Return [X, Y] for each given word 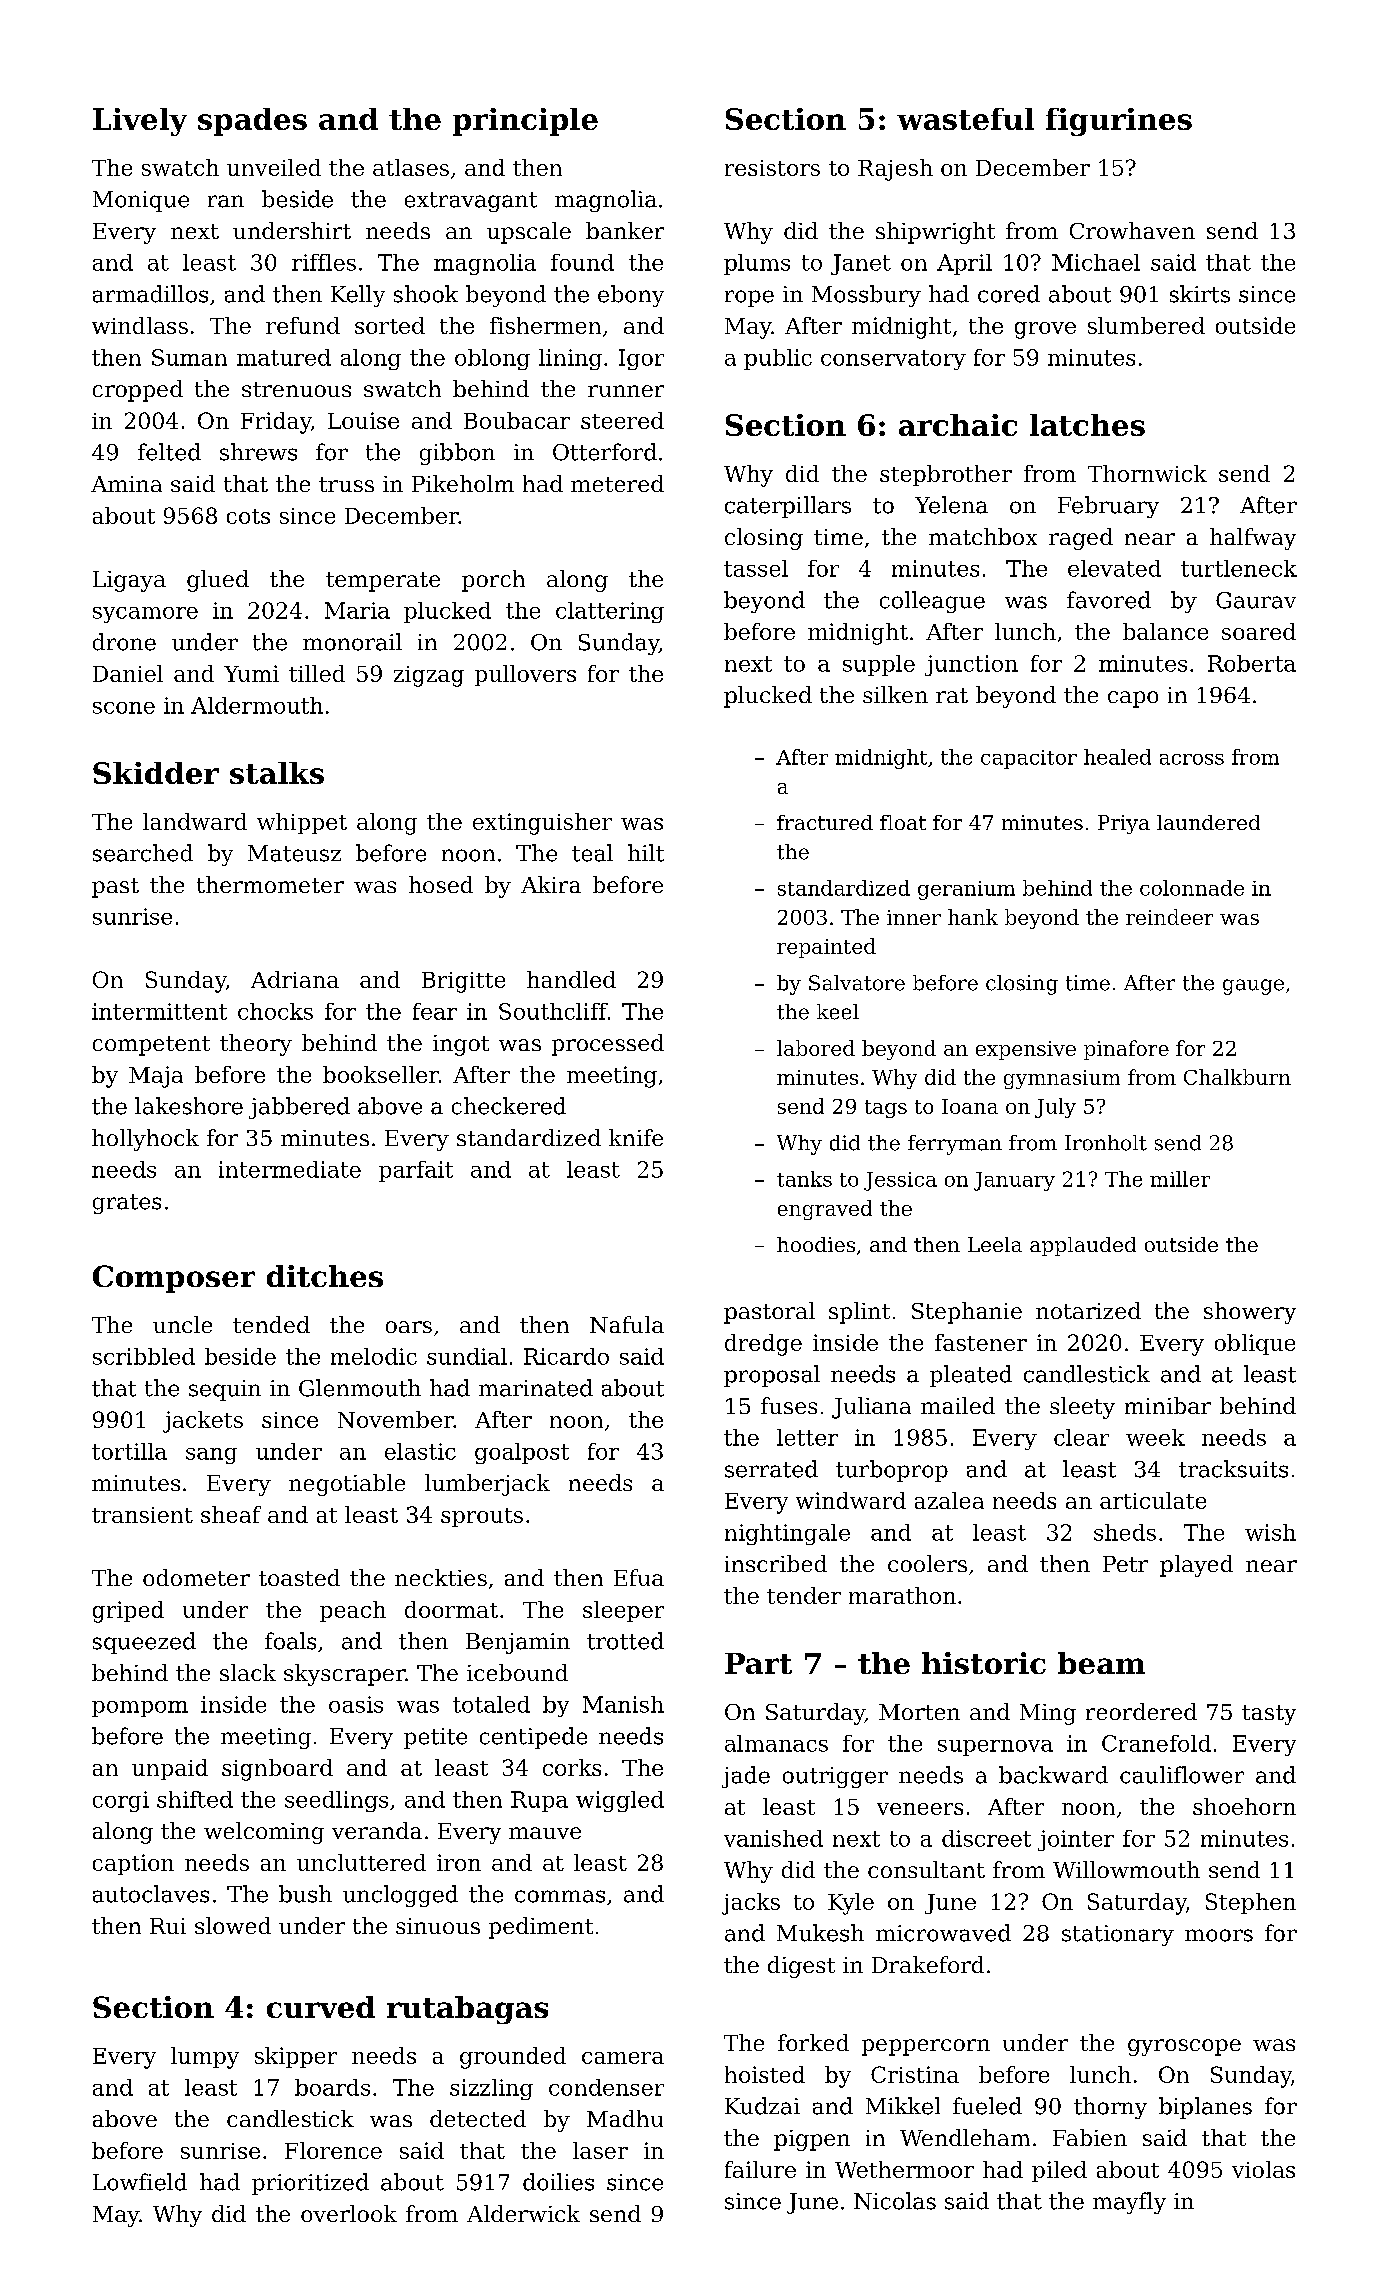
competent [151, 1046]
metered [617, 483]
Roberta [1252, 663]
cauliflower [1182, 1775]
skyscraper [344, 1675]
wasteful [965, 119]
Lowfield [140, 2182]
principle [525, 122]
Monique [141, 201]
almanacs [776, 1743]
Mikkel [903, 2106]
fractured [825, 822]
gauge [1253, 987]
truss [346, 484]
